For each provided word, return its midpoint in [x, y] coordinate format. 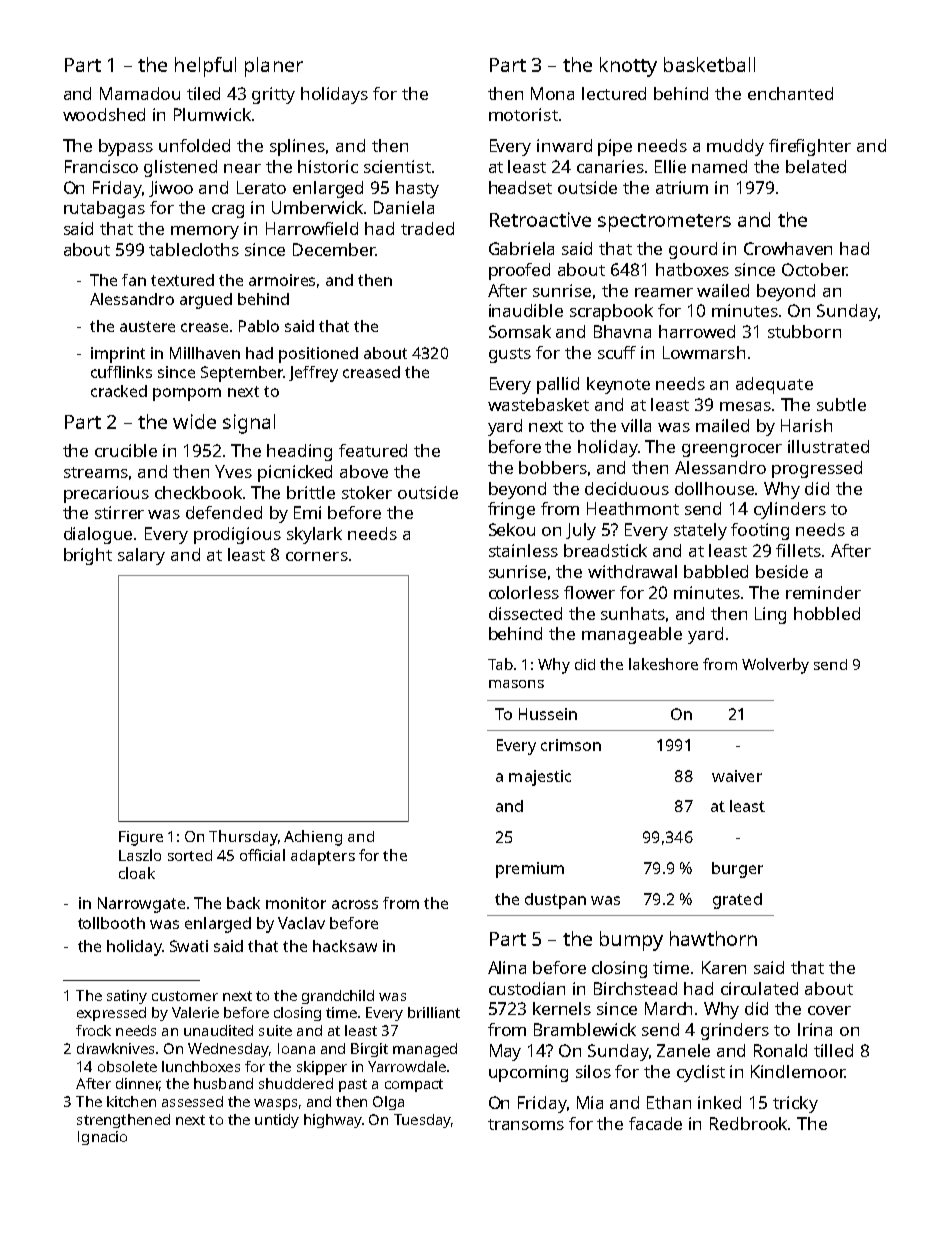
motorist [523, 114]
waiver [737, 776]
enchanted [790, 93]
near [242, 168]
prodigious [237, 535]
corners [317, 556]
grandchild [338, 997]
